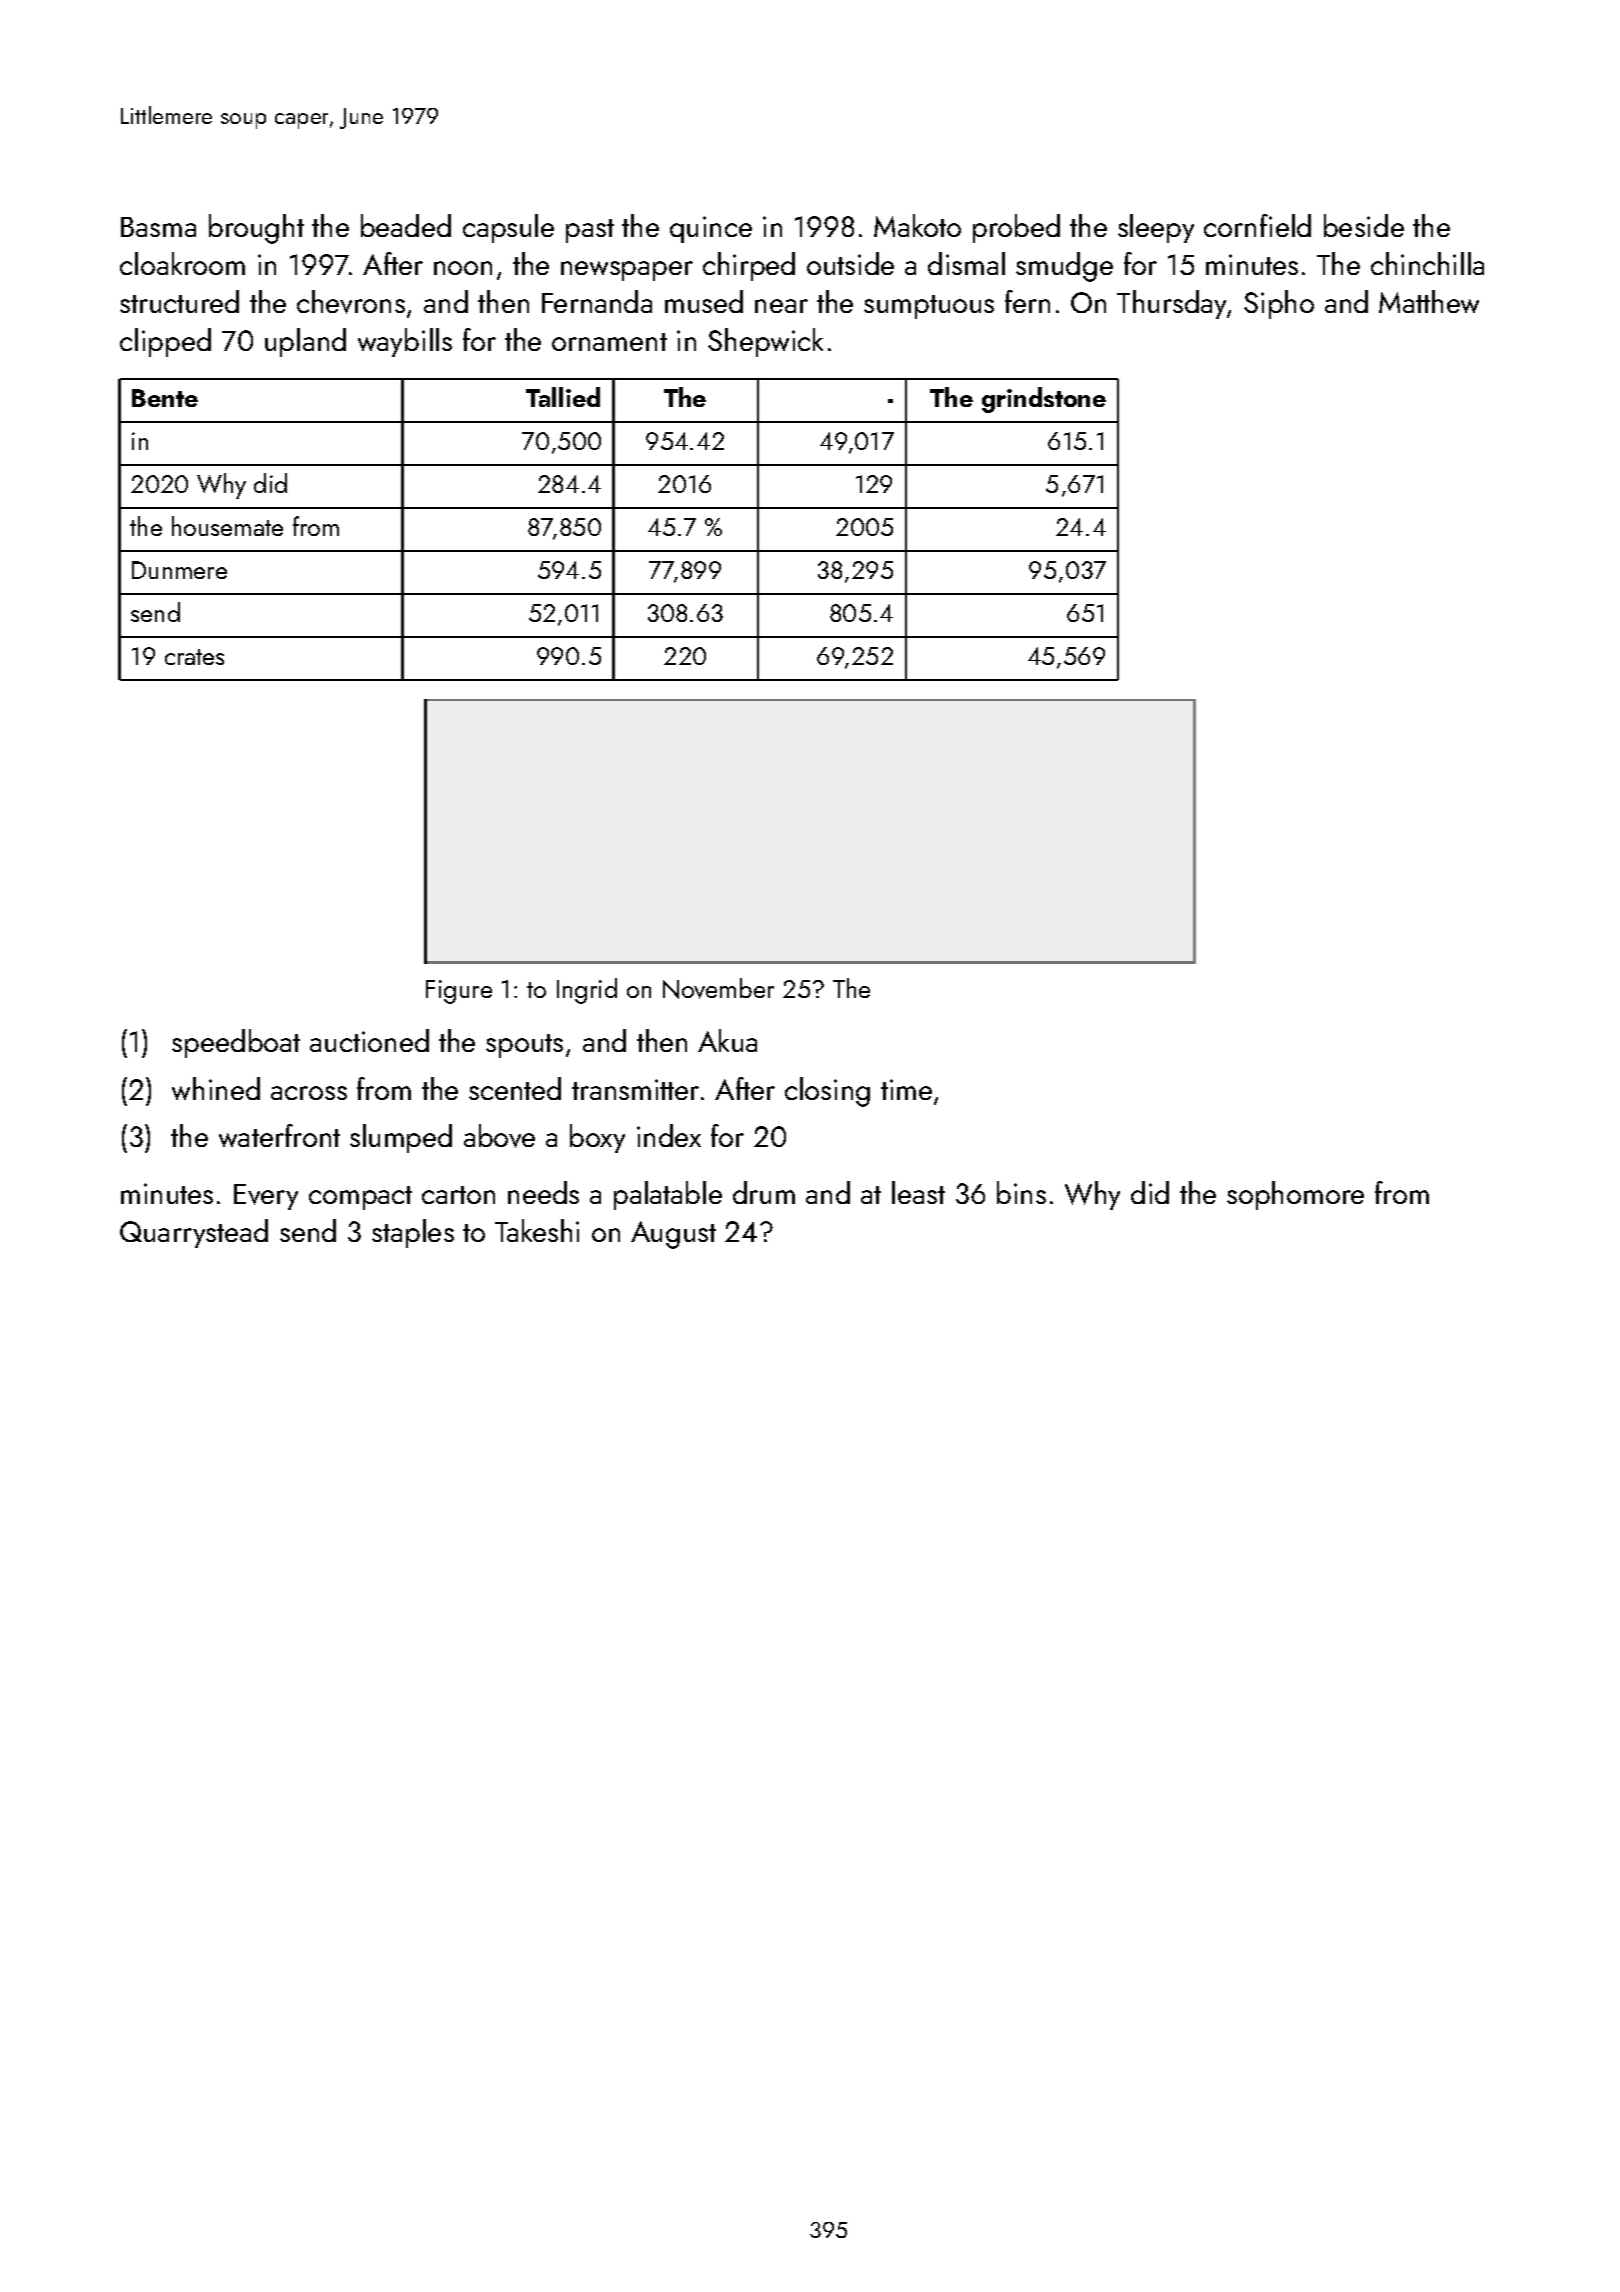  What do you see at coordinates (1257, 225) in the screenshot?
I see `cornfield` at bounding box center [1257, 225].
